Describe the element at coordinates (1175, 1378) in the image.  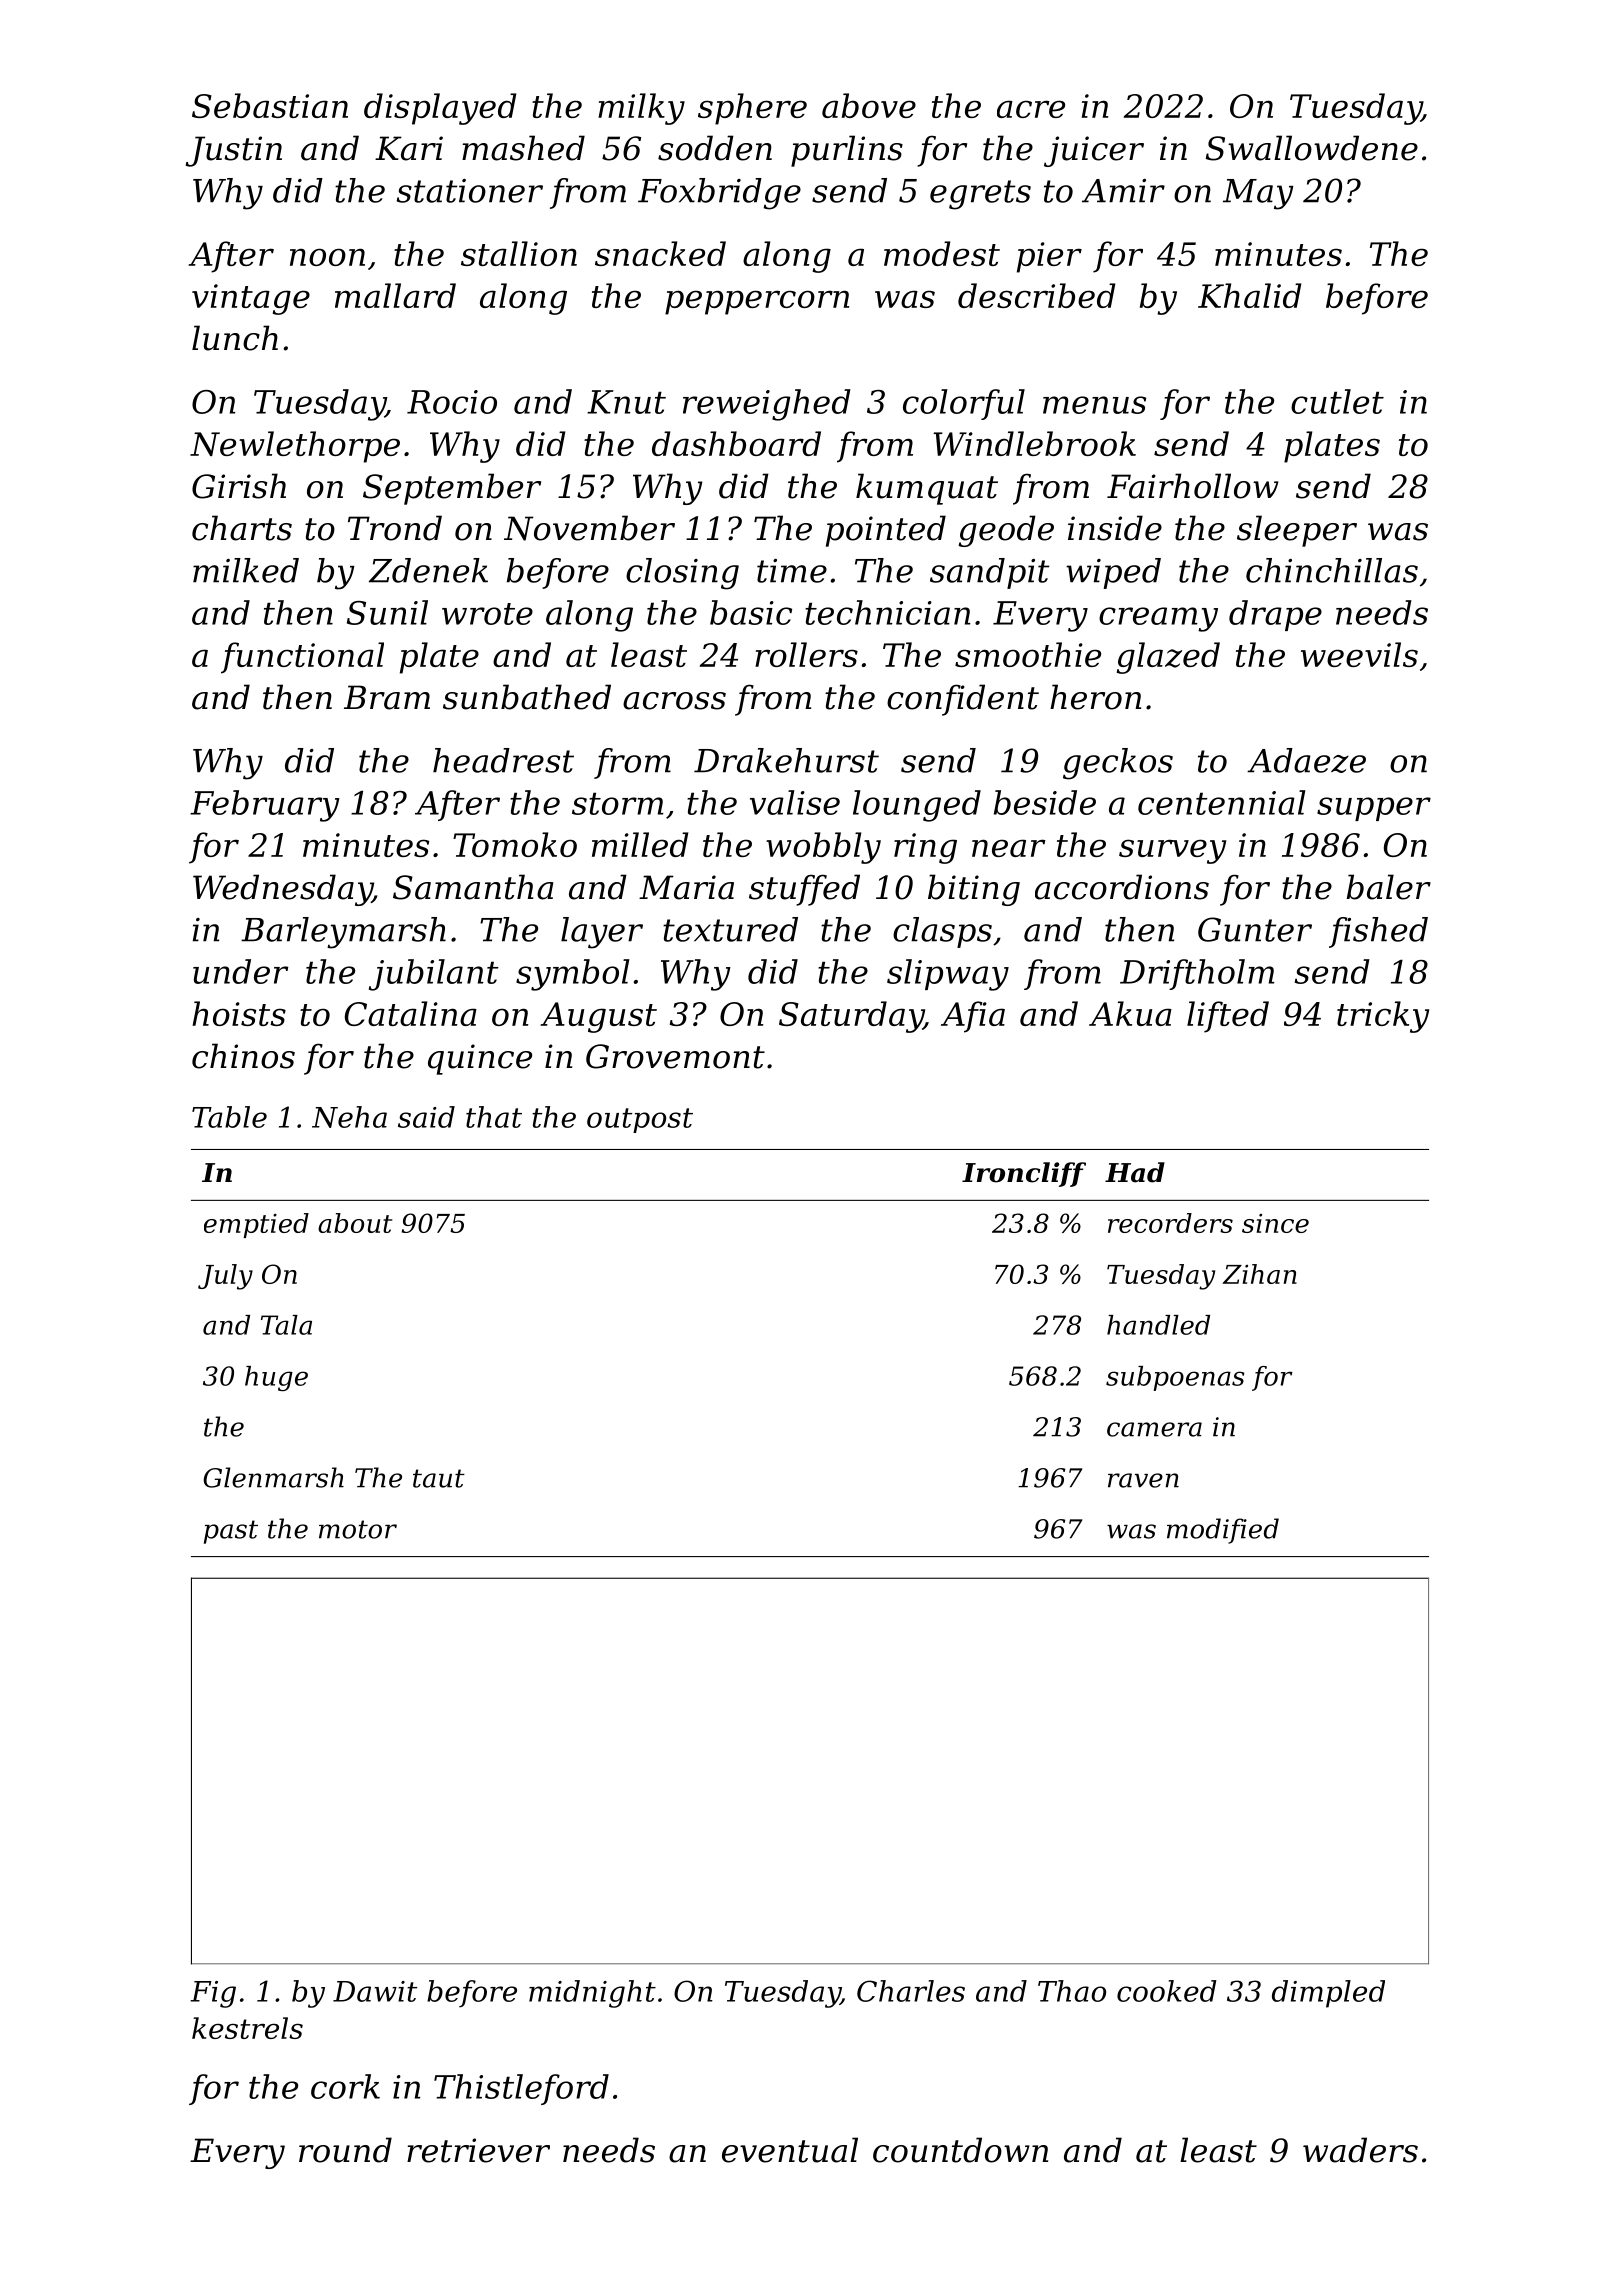
I see `subpoenas` at that location.
